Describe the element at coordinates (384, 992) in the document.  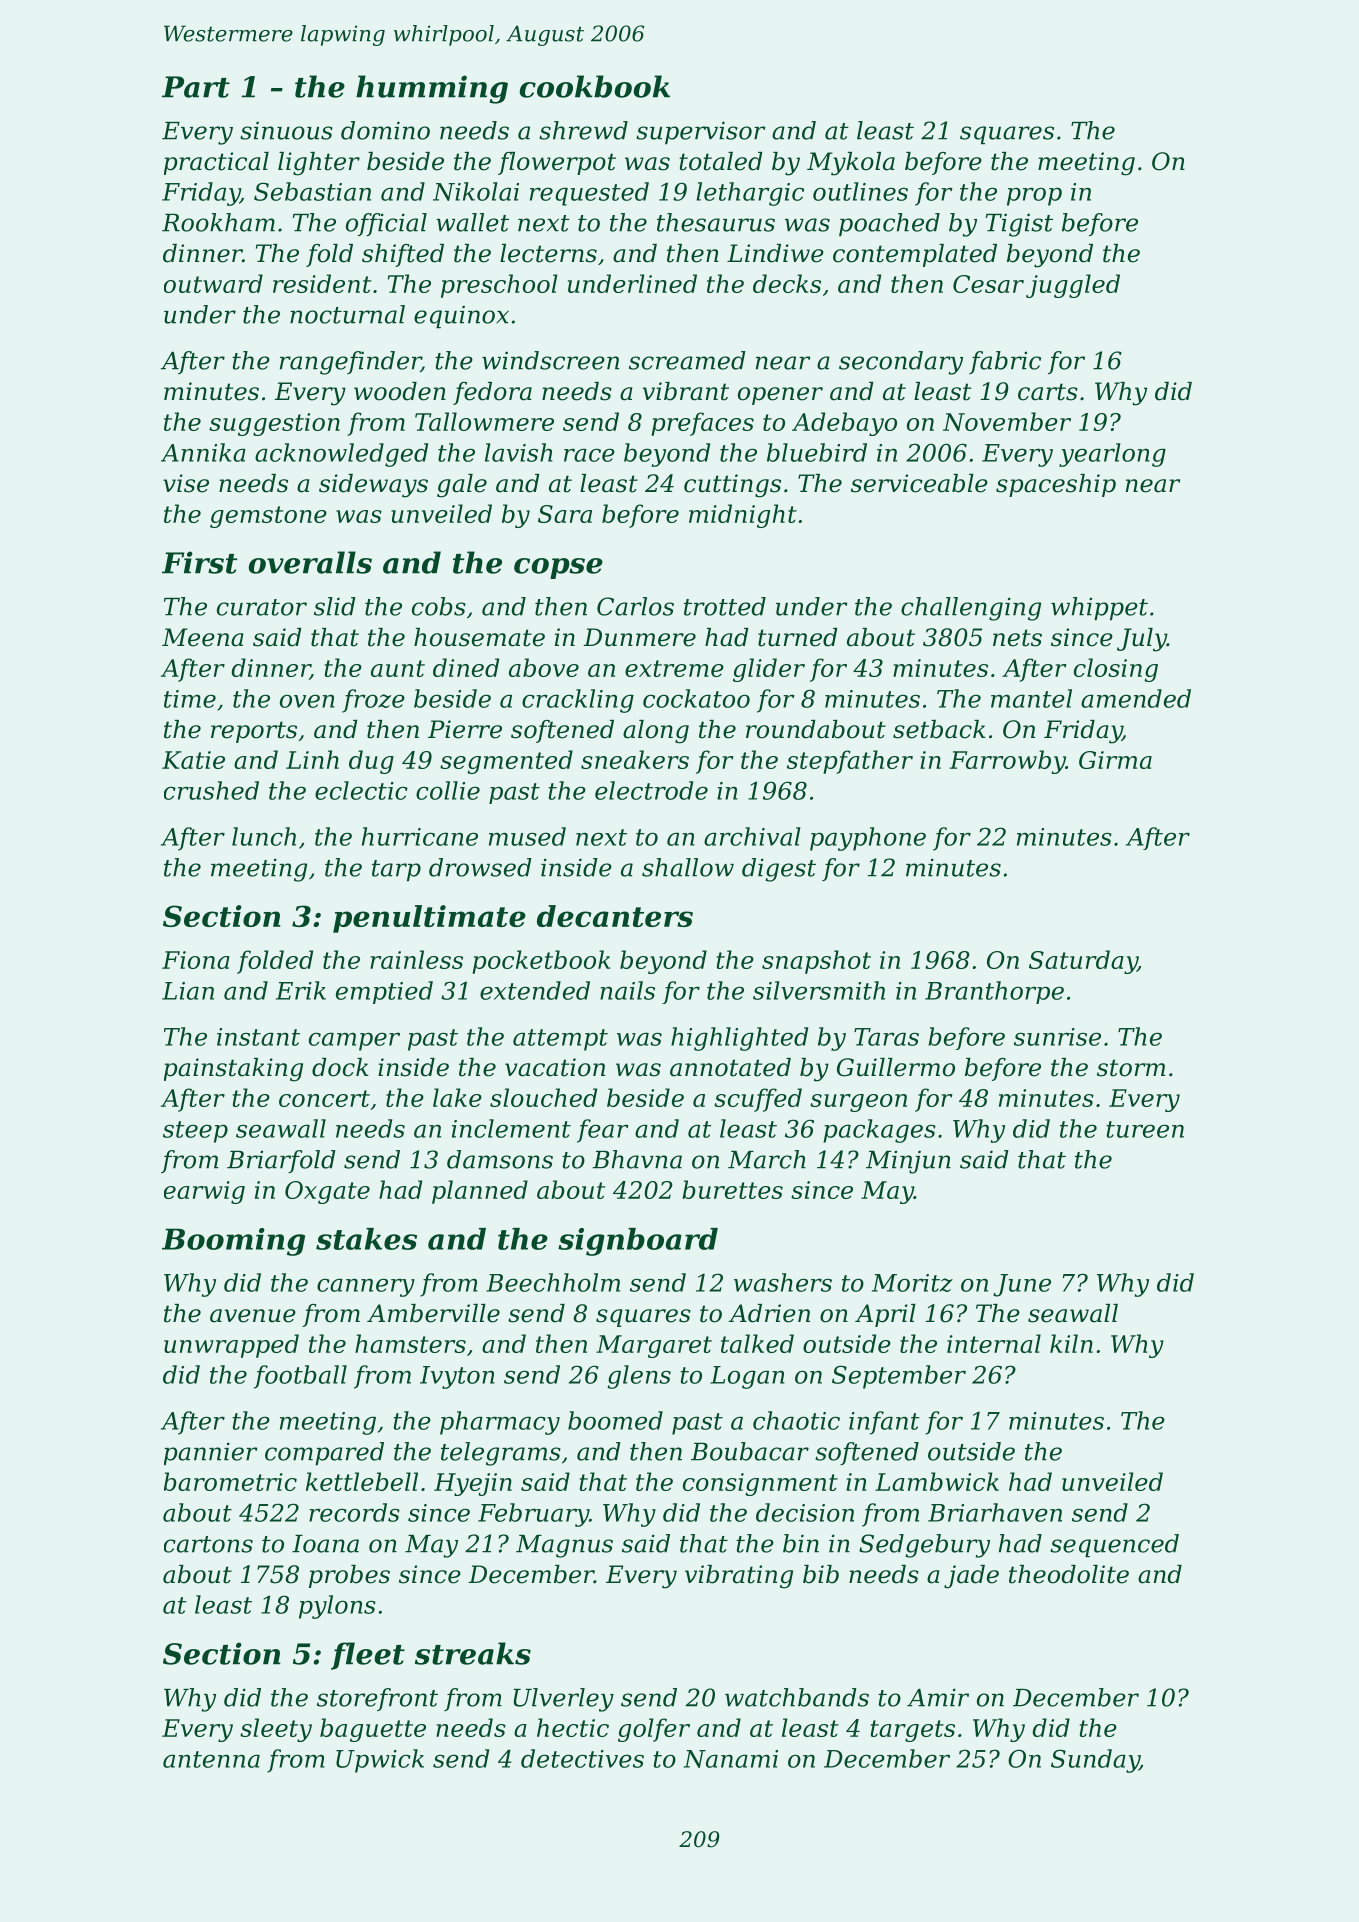
I see `emptied` at that location.
